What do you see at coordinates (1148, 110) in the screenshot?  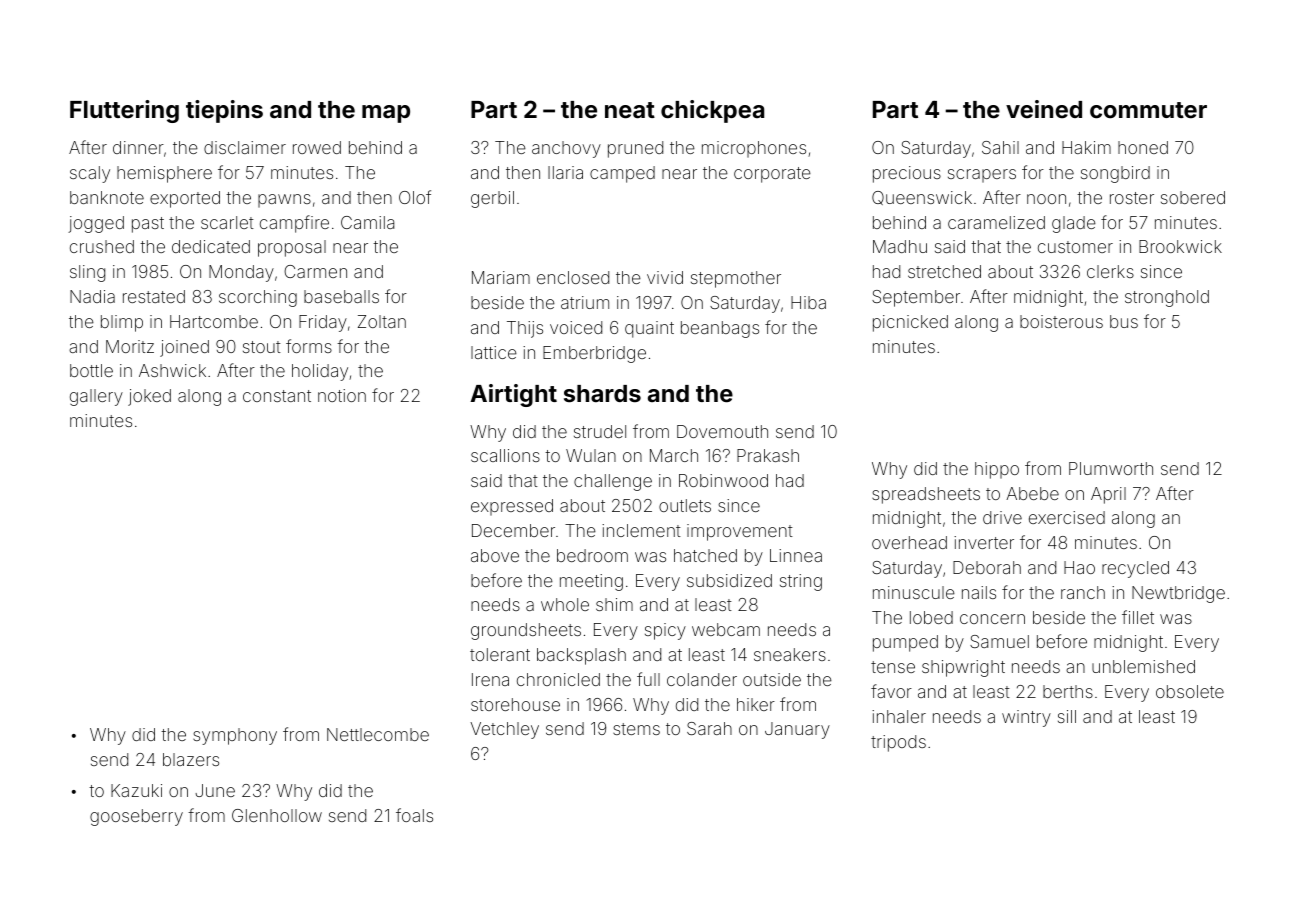 I see `commuter` at bounding box center [1148, 110].
